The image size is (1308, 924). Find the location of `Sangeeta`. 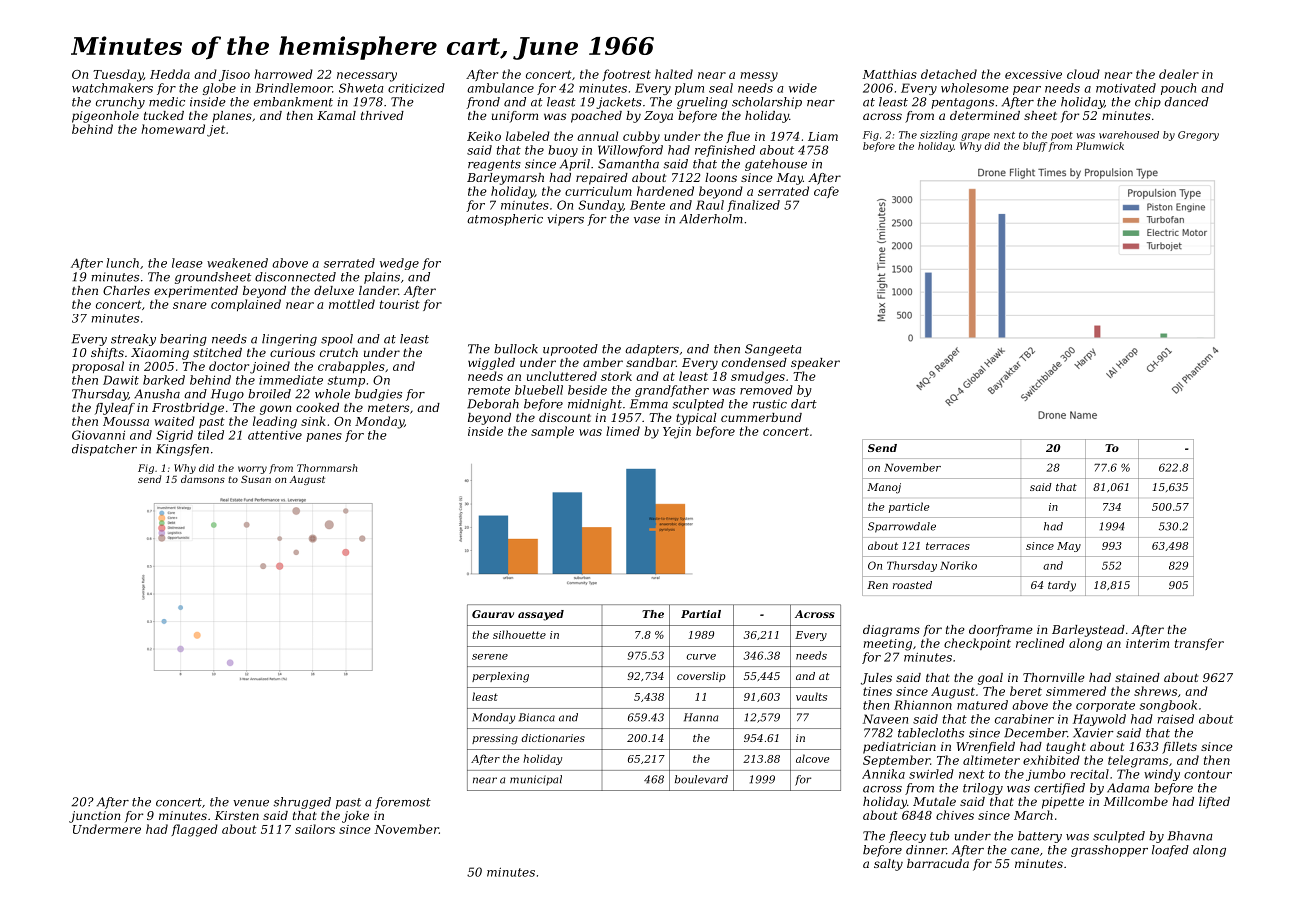

Sangeeta is located at coordinates (773, 350).
